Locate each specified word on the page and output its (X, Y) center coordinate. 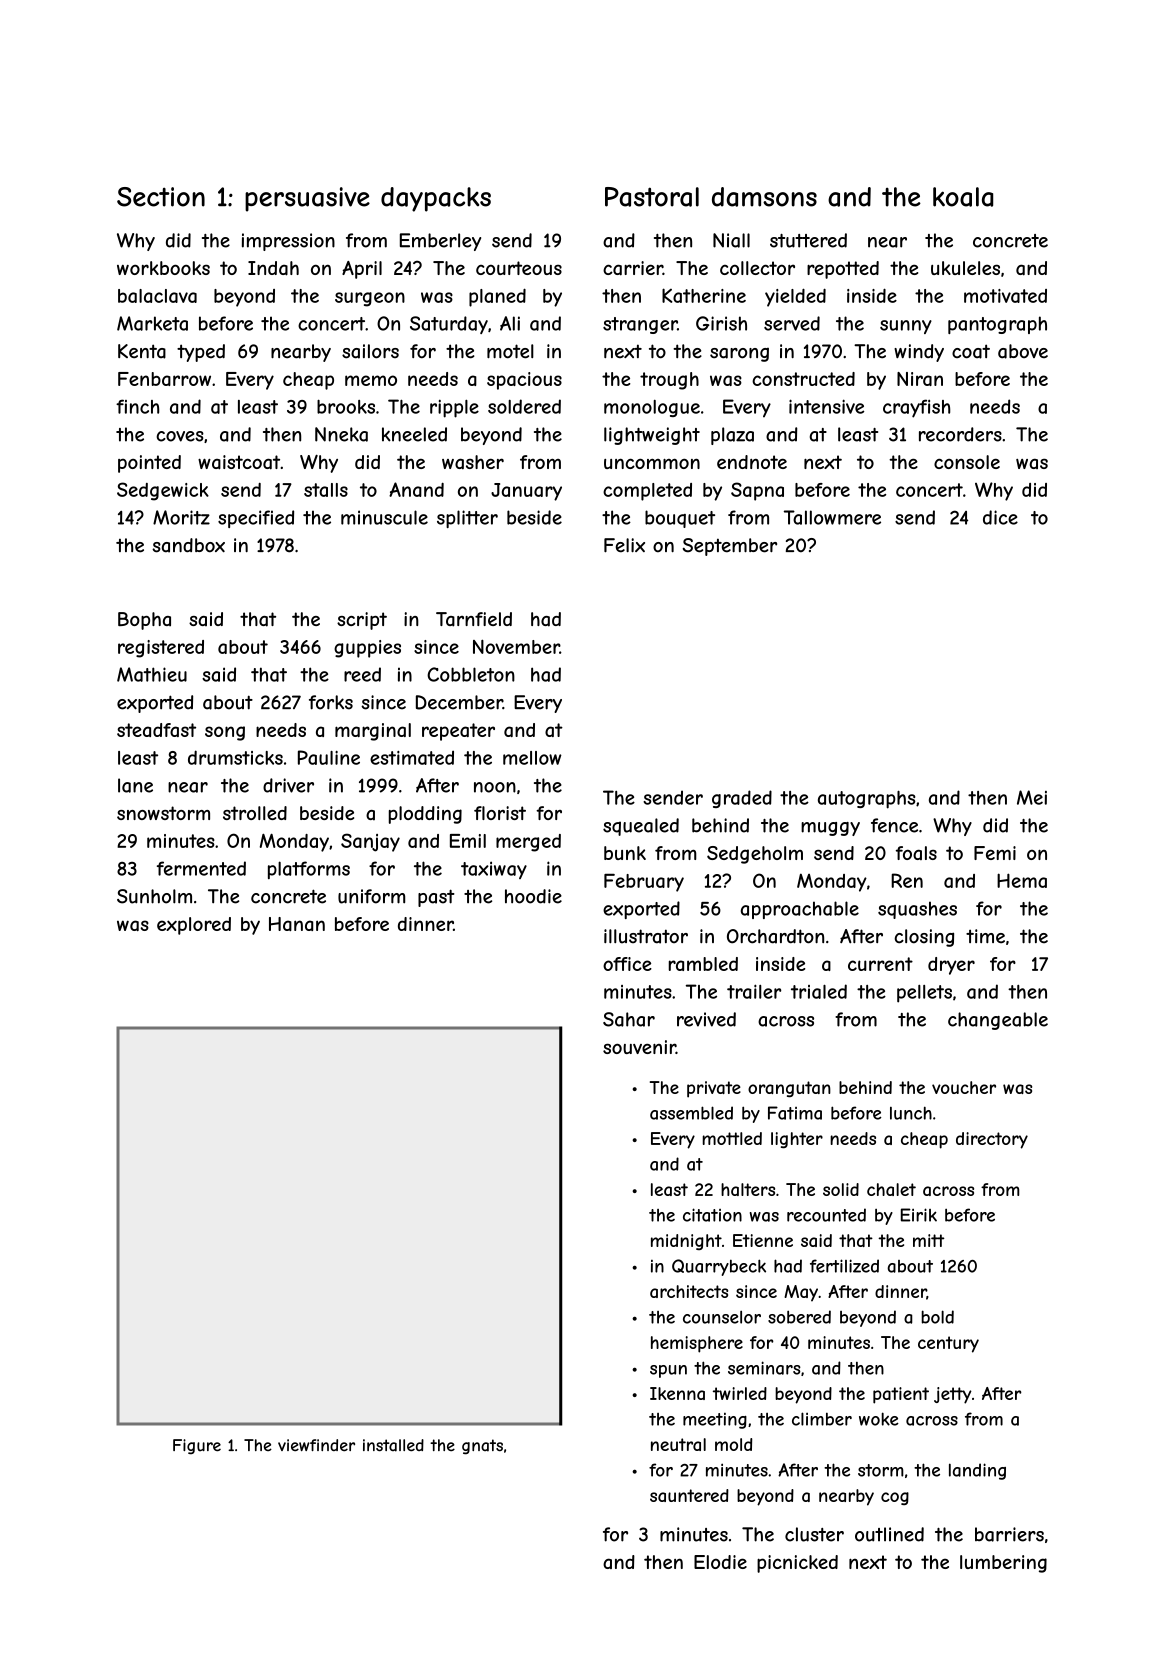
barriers (1009, 1534)
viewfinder (316, 1445)
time (985, 936)
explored (194, 926)
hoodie (533, 896)
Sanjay (370, 842)
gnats (482, 1447)
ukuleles (965, 268)
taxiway (494, 870)
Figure (197, 1447)
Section (161, 197)
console (967, 462)
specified (256, 519)
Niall (731, 240)
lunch (911, 1113)
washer (473, 462)
